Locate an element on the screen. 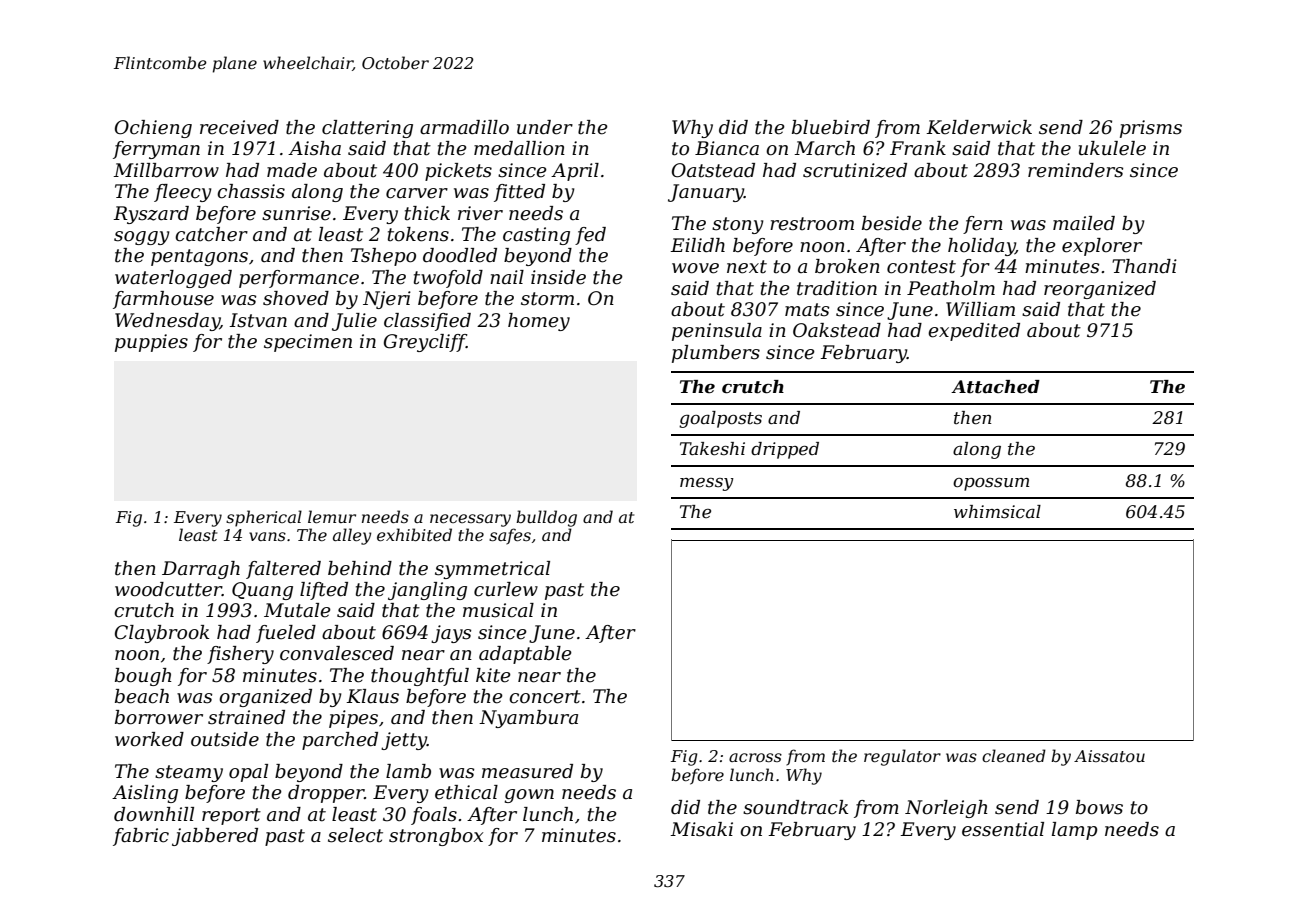  whimsical is located at coordinates (997, 512).
